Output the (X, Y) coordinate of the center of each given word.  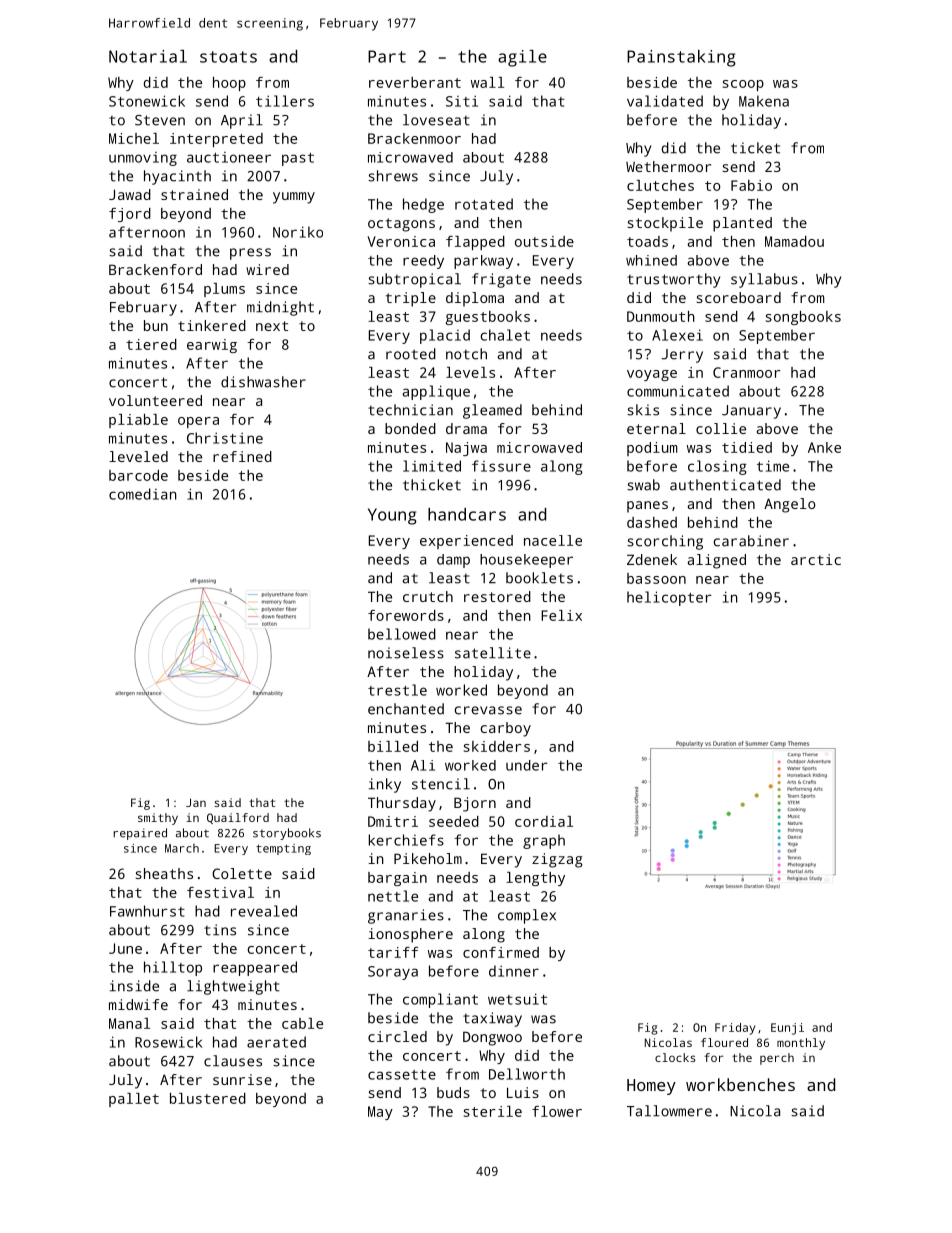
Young (392, 516)
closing (717, 467)
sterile (493, 1111)
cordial (544, 821)
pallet (134, 1100)
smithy (158, 819)
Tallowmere (669, 1111)
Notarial (148, 56)
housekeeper (526, 561)
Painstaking (681, 58)
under (527, 765)
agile (522, 58)
